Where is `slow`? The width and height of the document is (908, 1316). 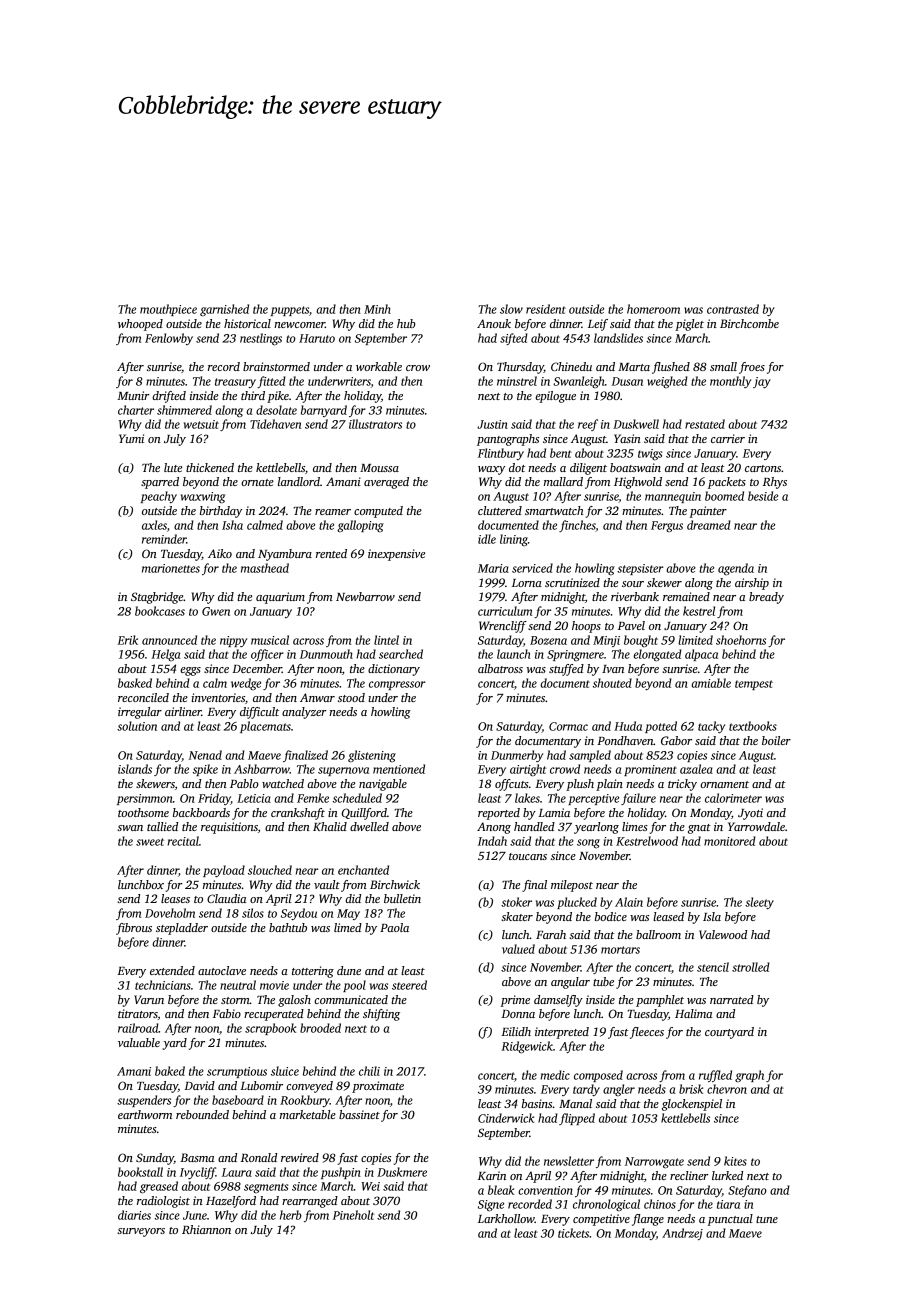
slow is located at coordinates (511, 309).
